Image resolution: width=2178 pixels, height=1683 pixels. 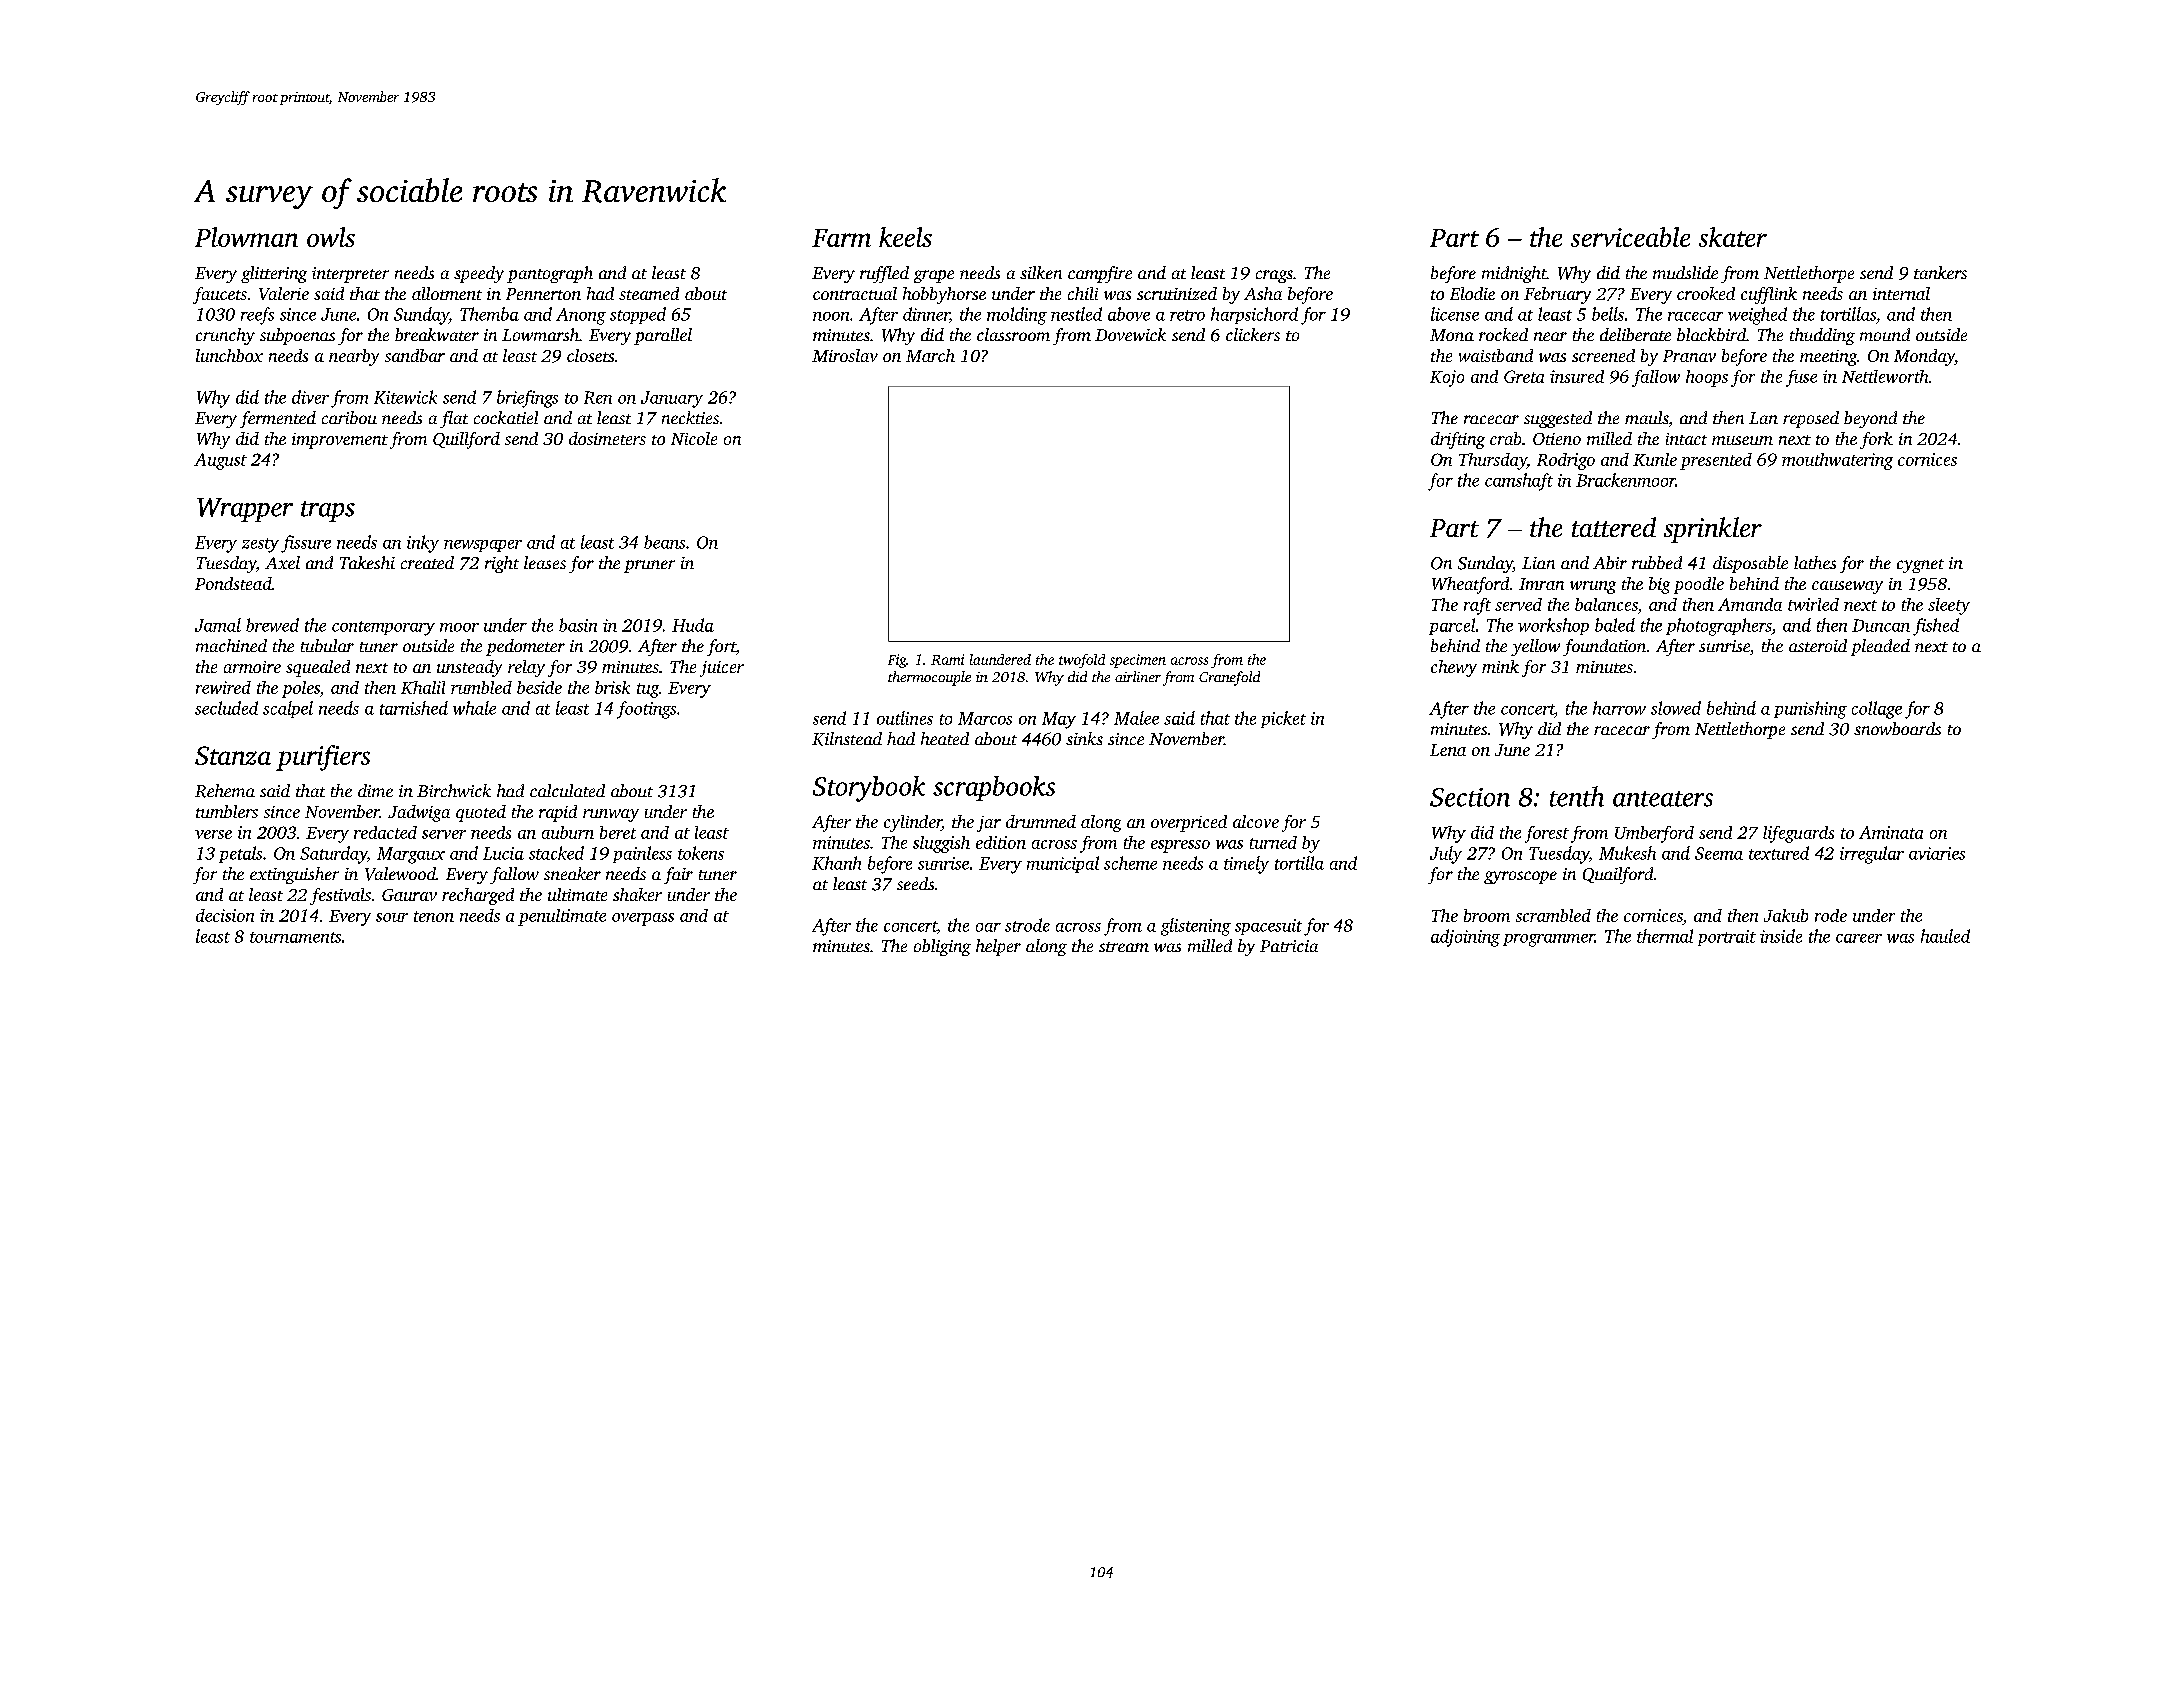 I want to click on Nettleworth, so click(x=1885, y=376).
